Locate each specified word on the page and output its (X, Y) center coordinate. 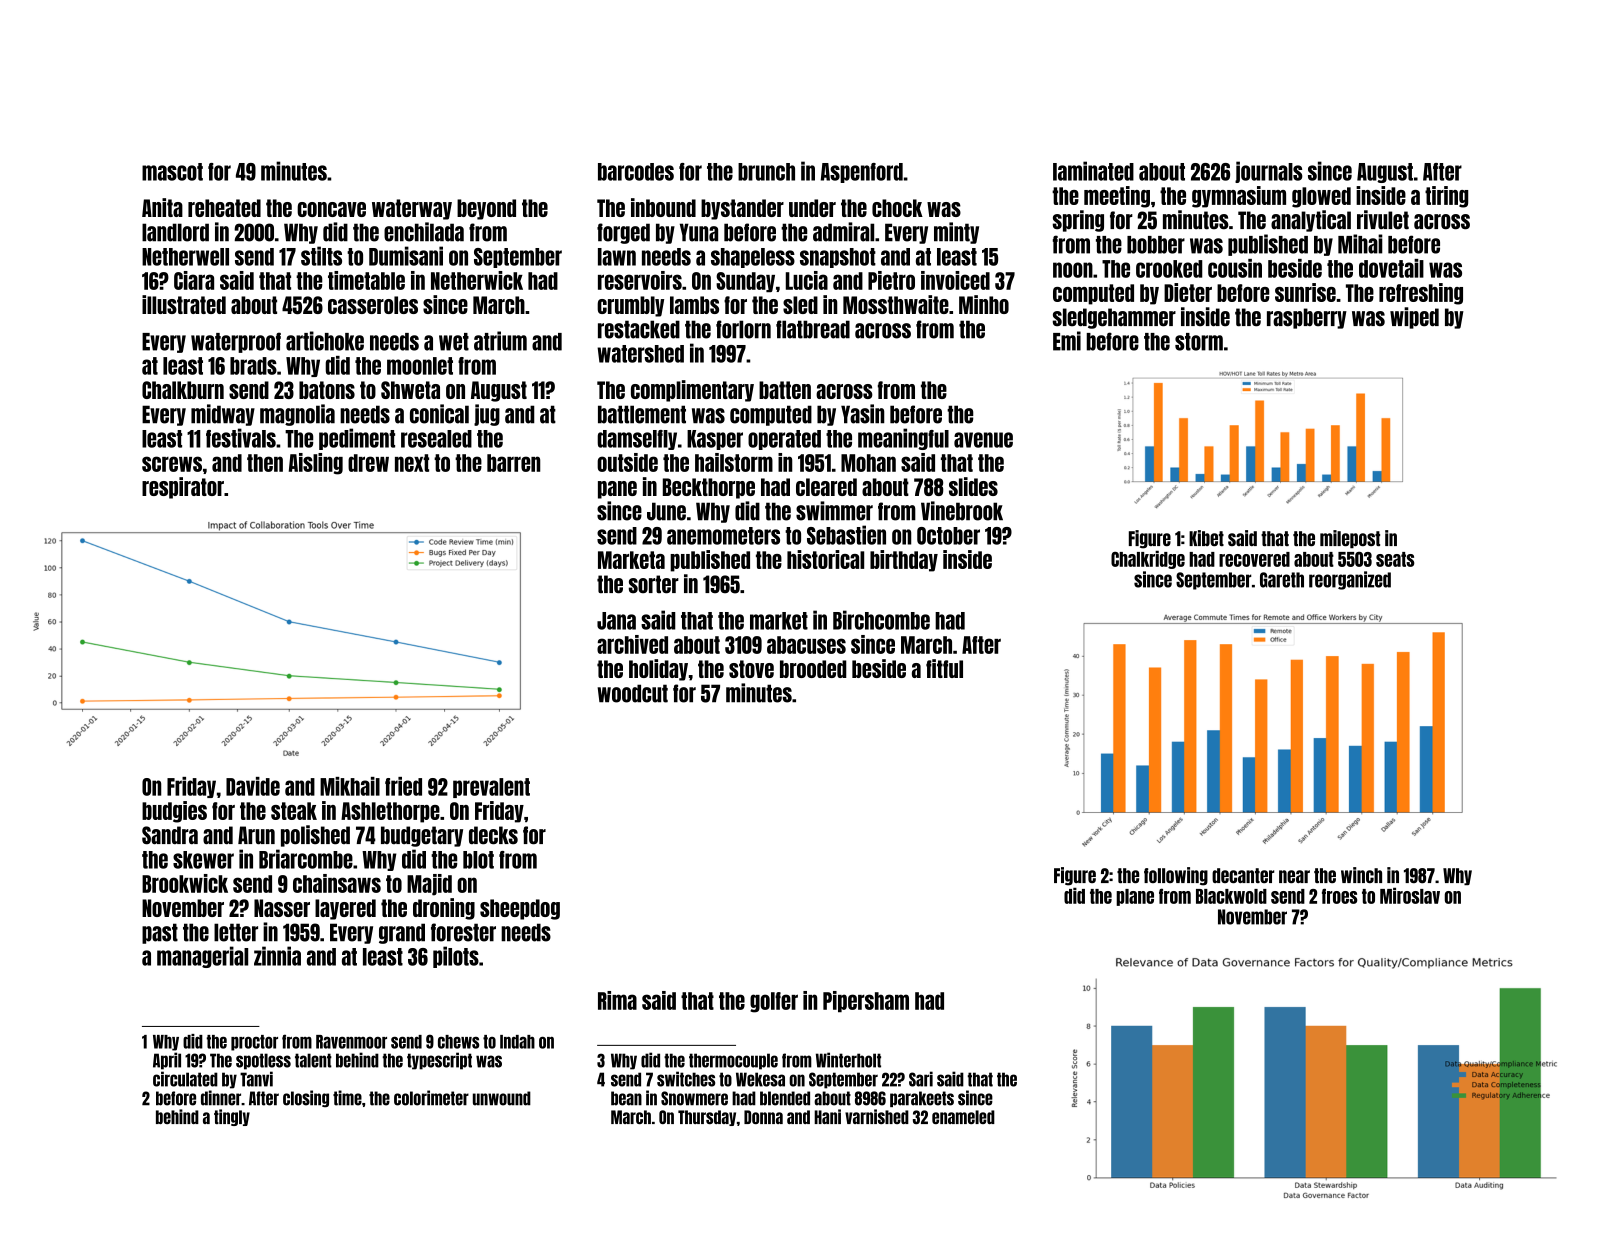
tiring (1446, 197)
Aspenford (862, 173)
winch (1361, 875)
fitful (944, 668)
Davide (253, 786)
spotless (263, 1061)
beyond (486, 209)
